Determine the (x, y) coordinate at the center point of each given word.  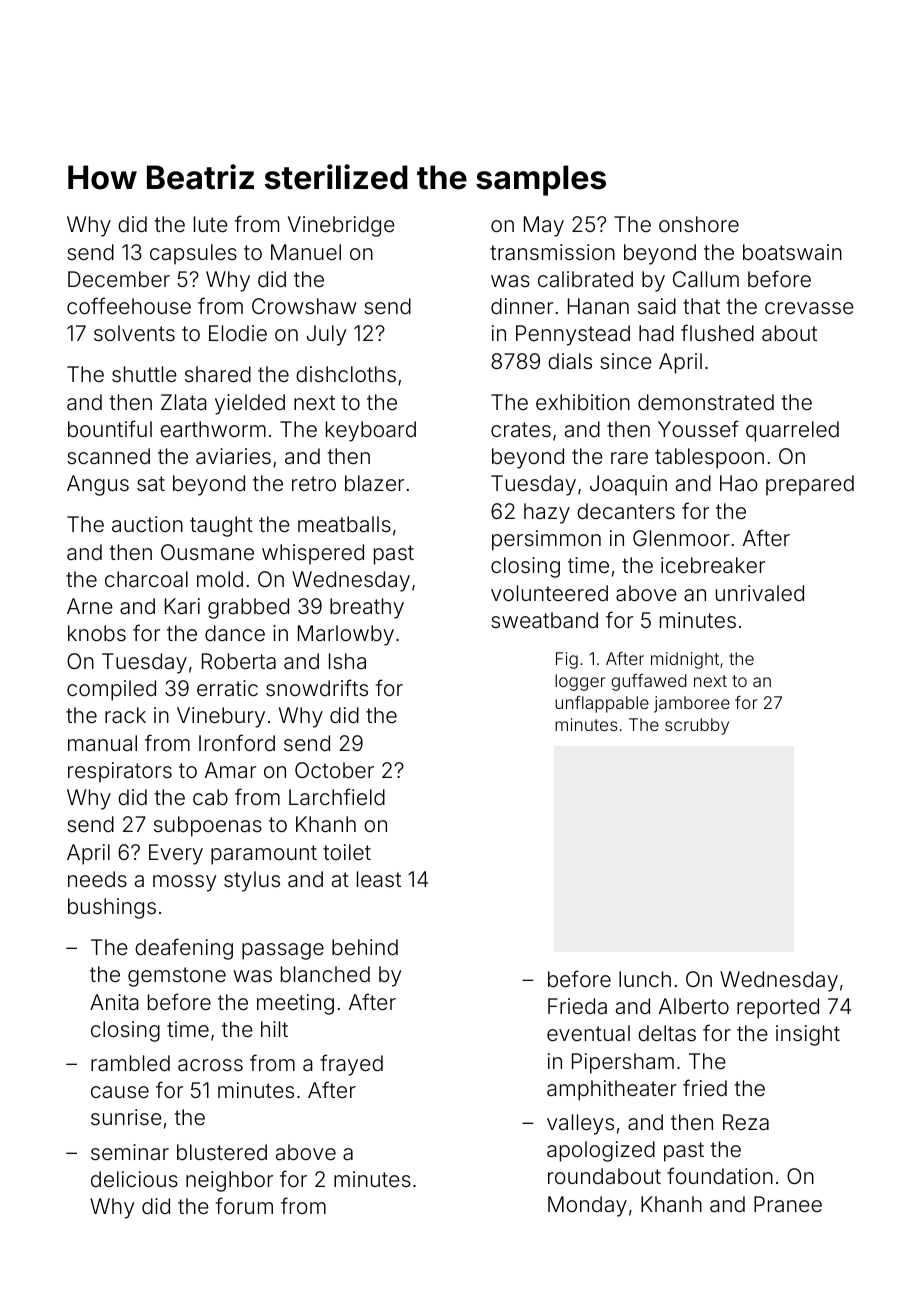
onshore (699, 224)
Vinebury (221, 717)
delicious (134, 1179)
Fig (567, 660)
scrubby (697, 726)
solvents (134, 333)
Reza (746, 1122)
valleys (580, 1124)
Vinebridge (341, 226)
